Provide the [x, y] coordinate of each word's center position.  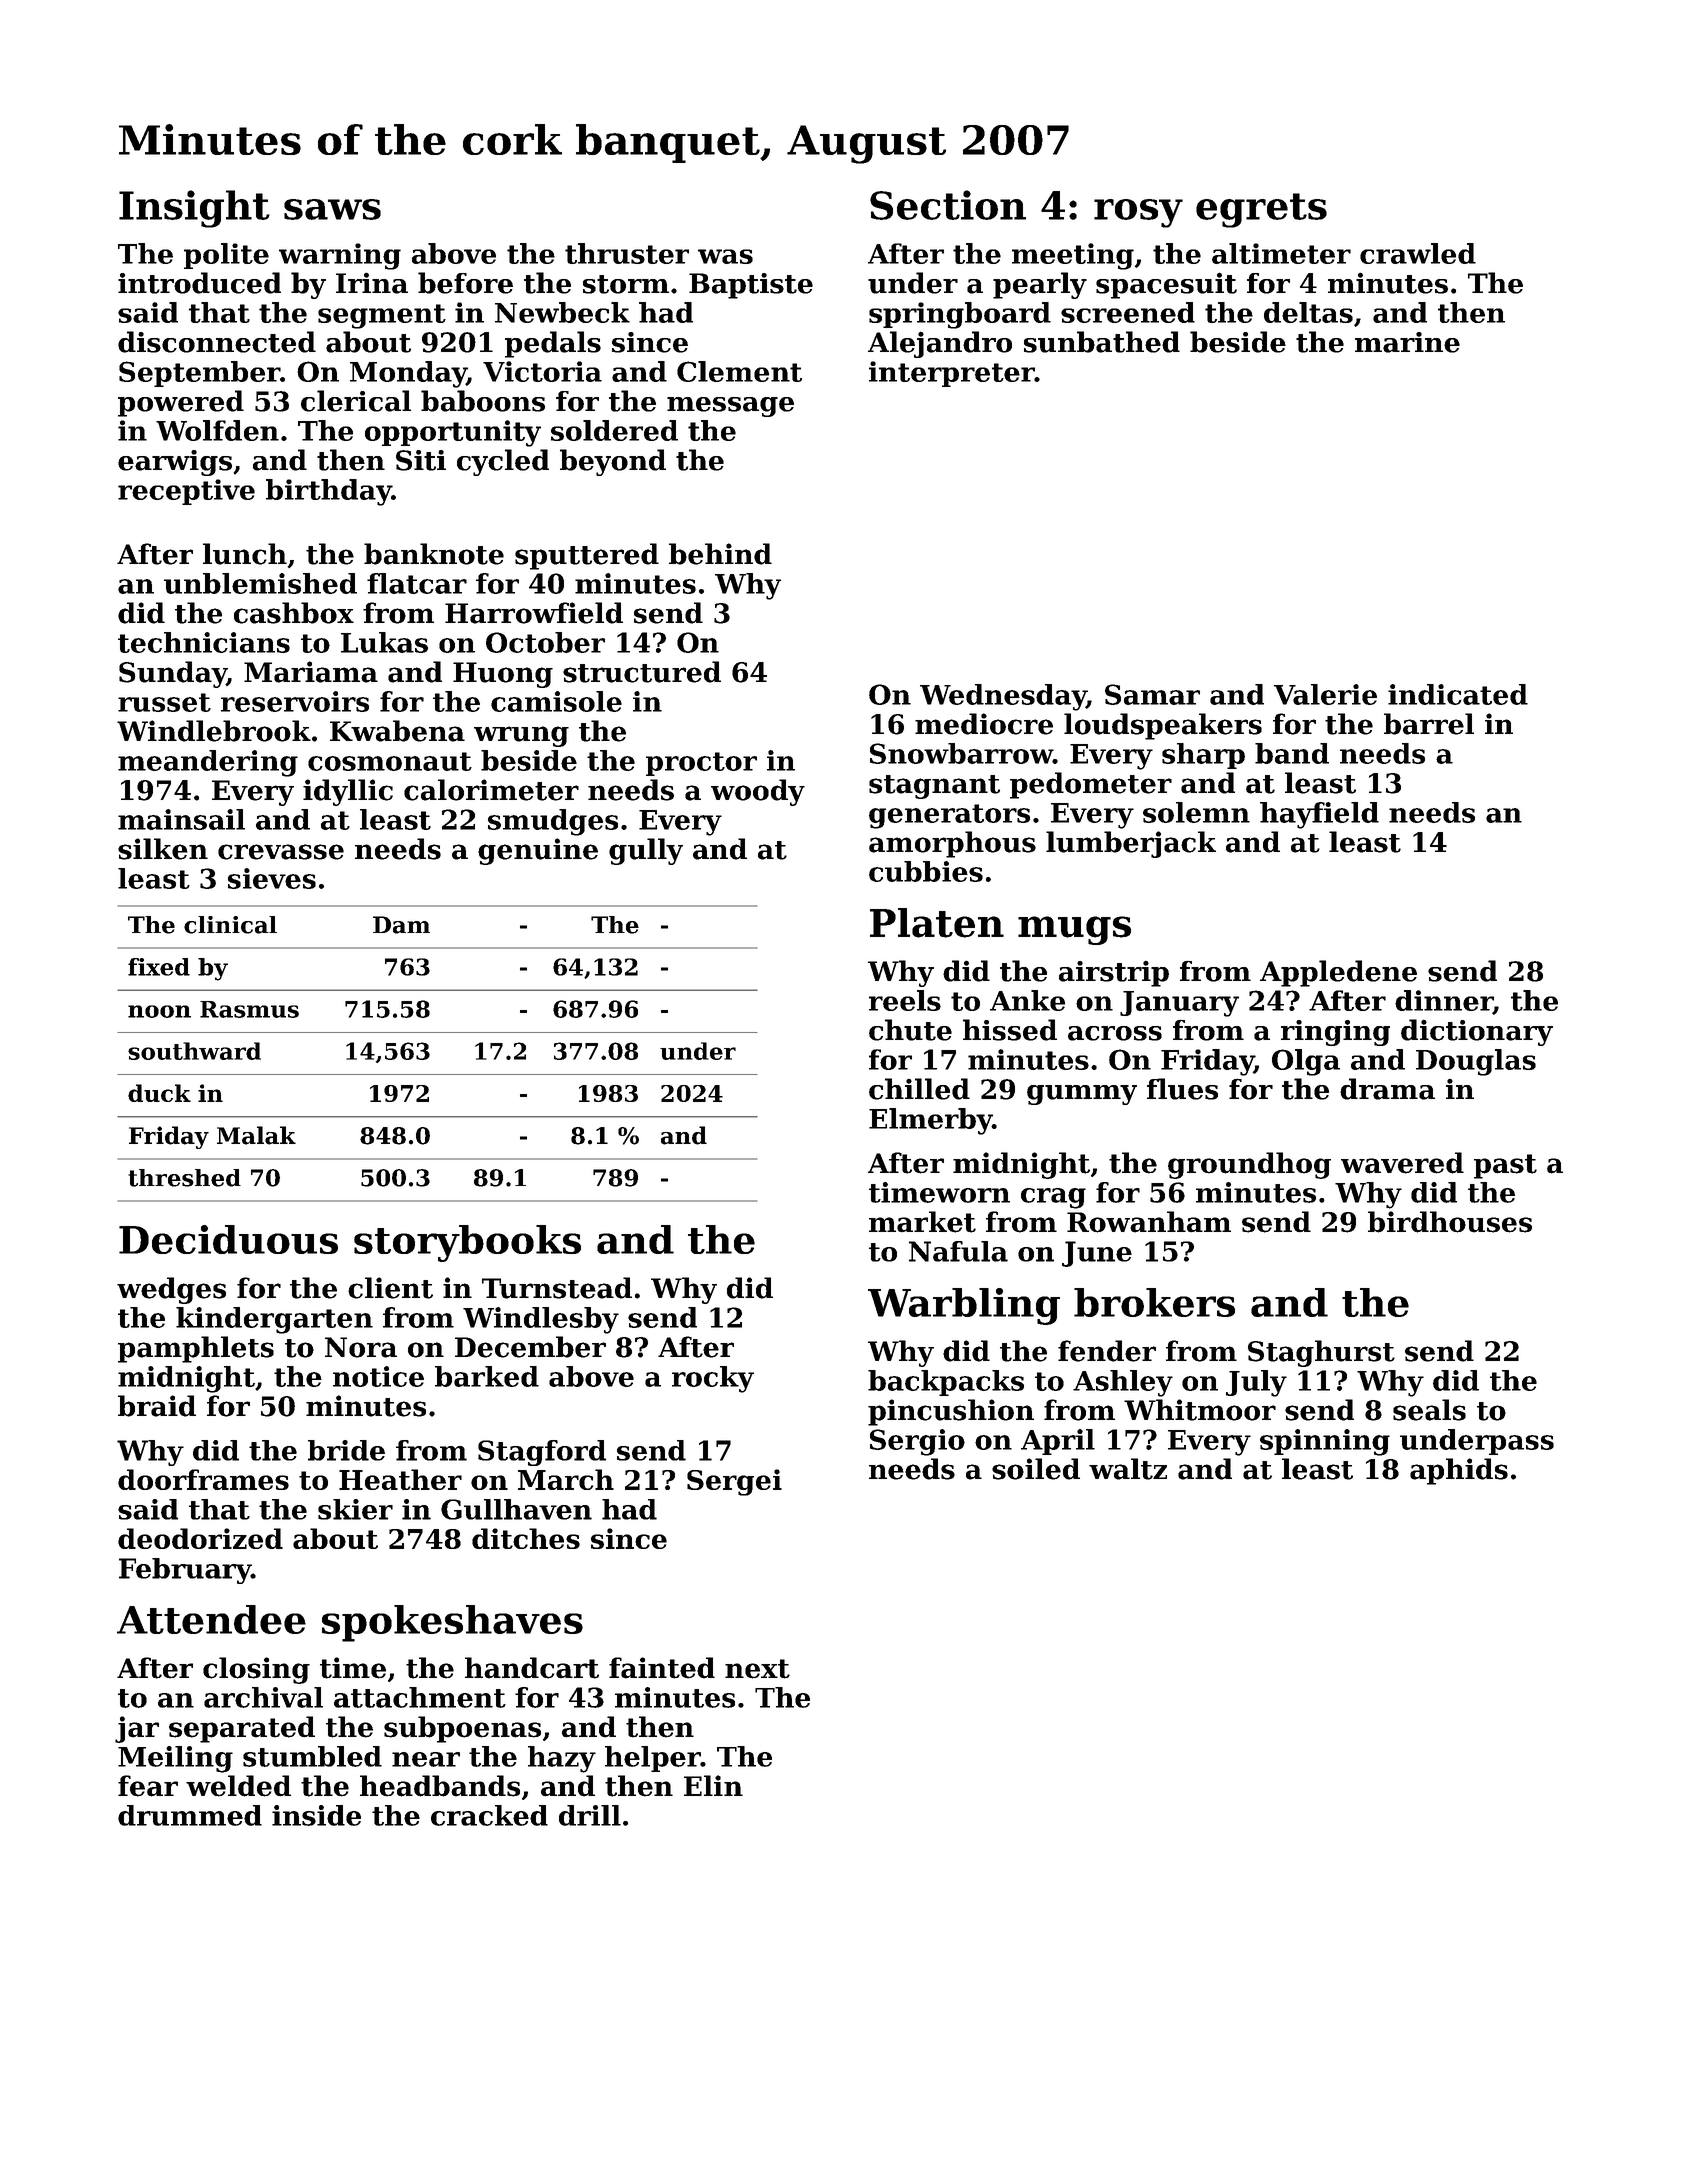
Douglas [1476, 1062]
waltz [1128, 1469]
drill [590, 1815]
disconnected [217, 342]
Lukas [384, 642]
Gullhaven [516, 1509]
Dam [401, 925]
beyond [613, 462]
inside [316, 1815]
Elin [713, 1785]
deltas [1308, 312]
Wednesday [1003, 697]
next [757, 1669]
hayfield [1319, 815]
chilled [919, 1089]
